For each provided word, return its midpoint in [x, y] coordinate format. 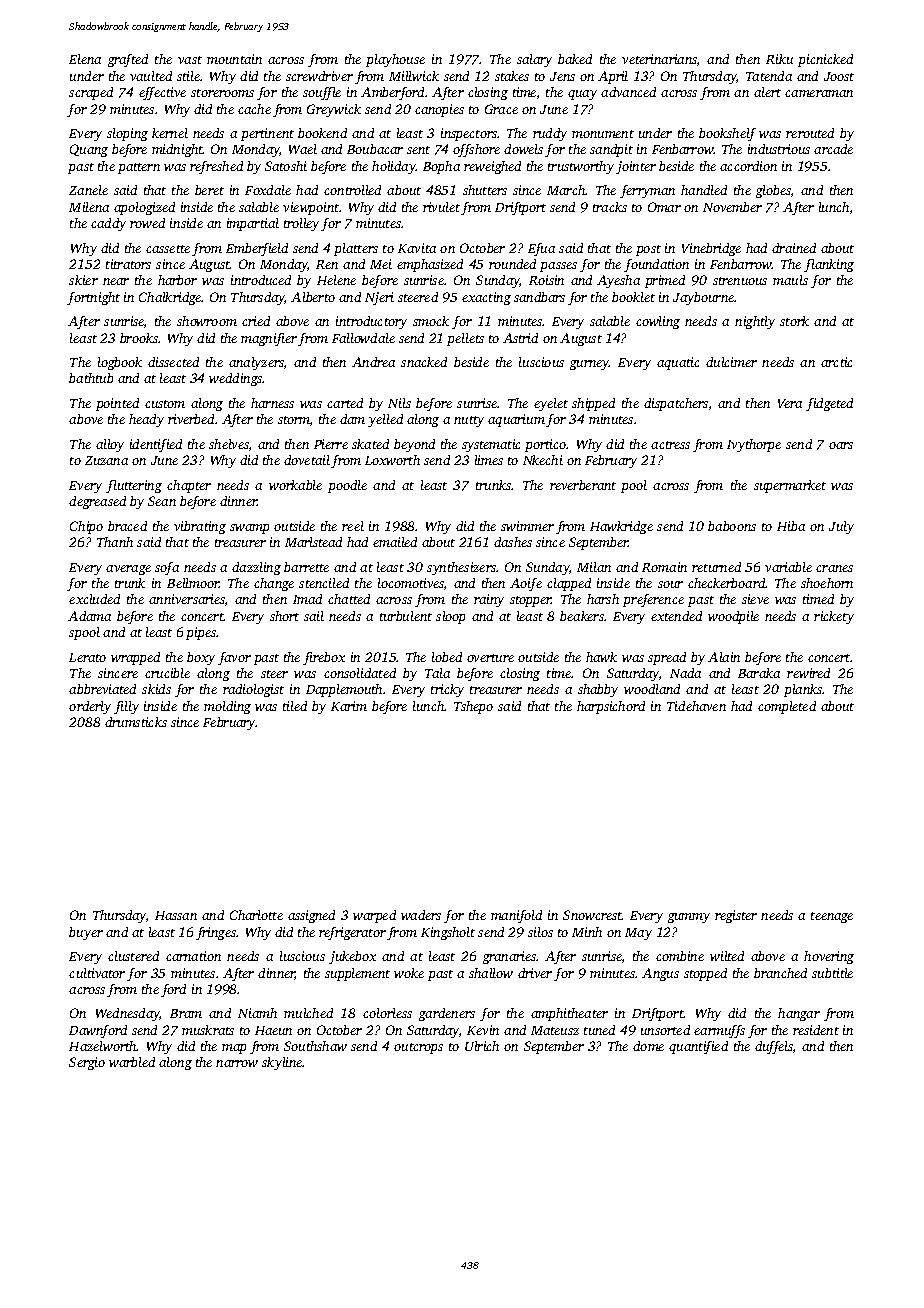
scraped [91, 93]
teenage [832, 917]
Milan [594, 567]
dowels [523, 149]
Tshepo [473, 707]
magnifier [269, 339]
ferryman [647, 191]
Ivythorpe [754, 445]
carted [345, 403]
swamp [249, 529]
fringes [216, 933]
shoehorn [827, 583]
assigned [311, 916]
